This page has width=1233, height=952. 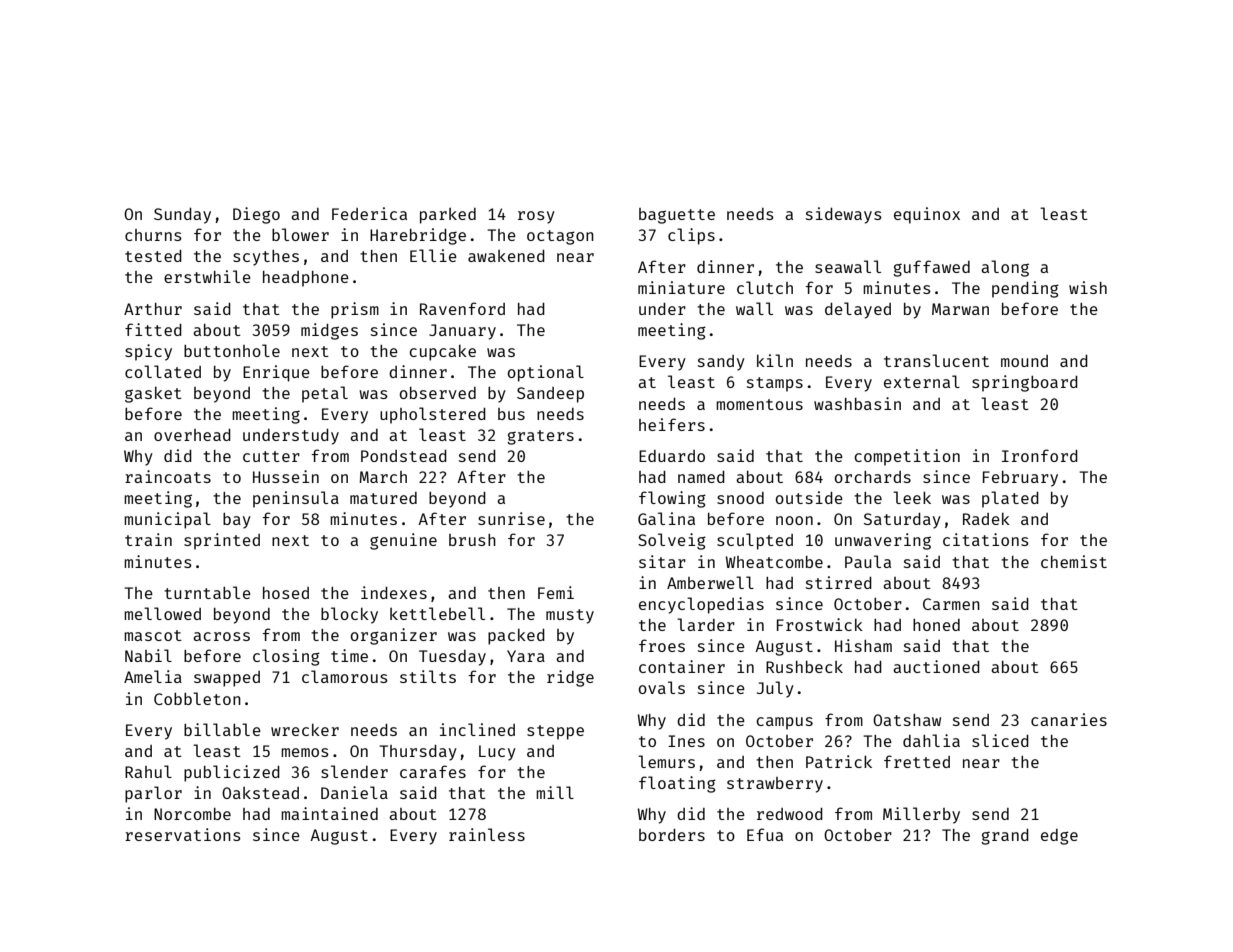 I want to click on closing, so click(x=286, y=657).
